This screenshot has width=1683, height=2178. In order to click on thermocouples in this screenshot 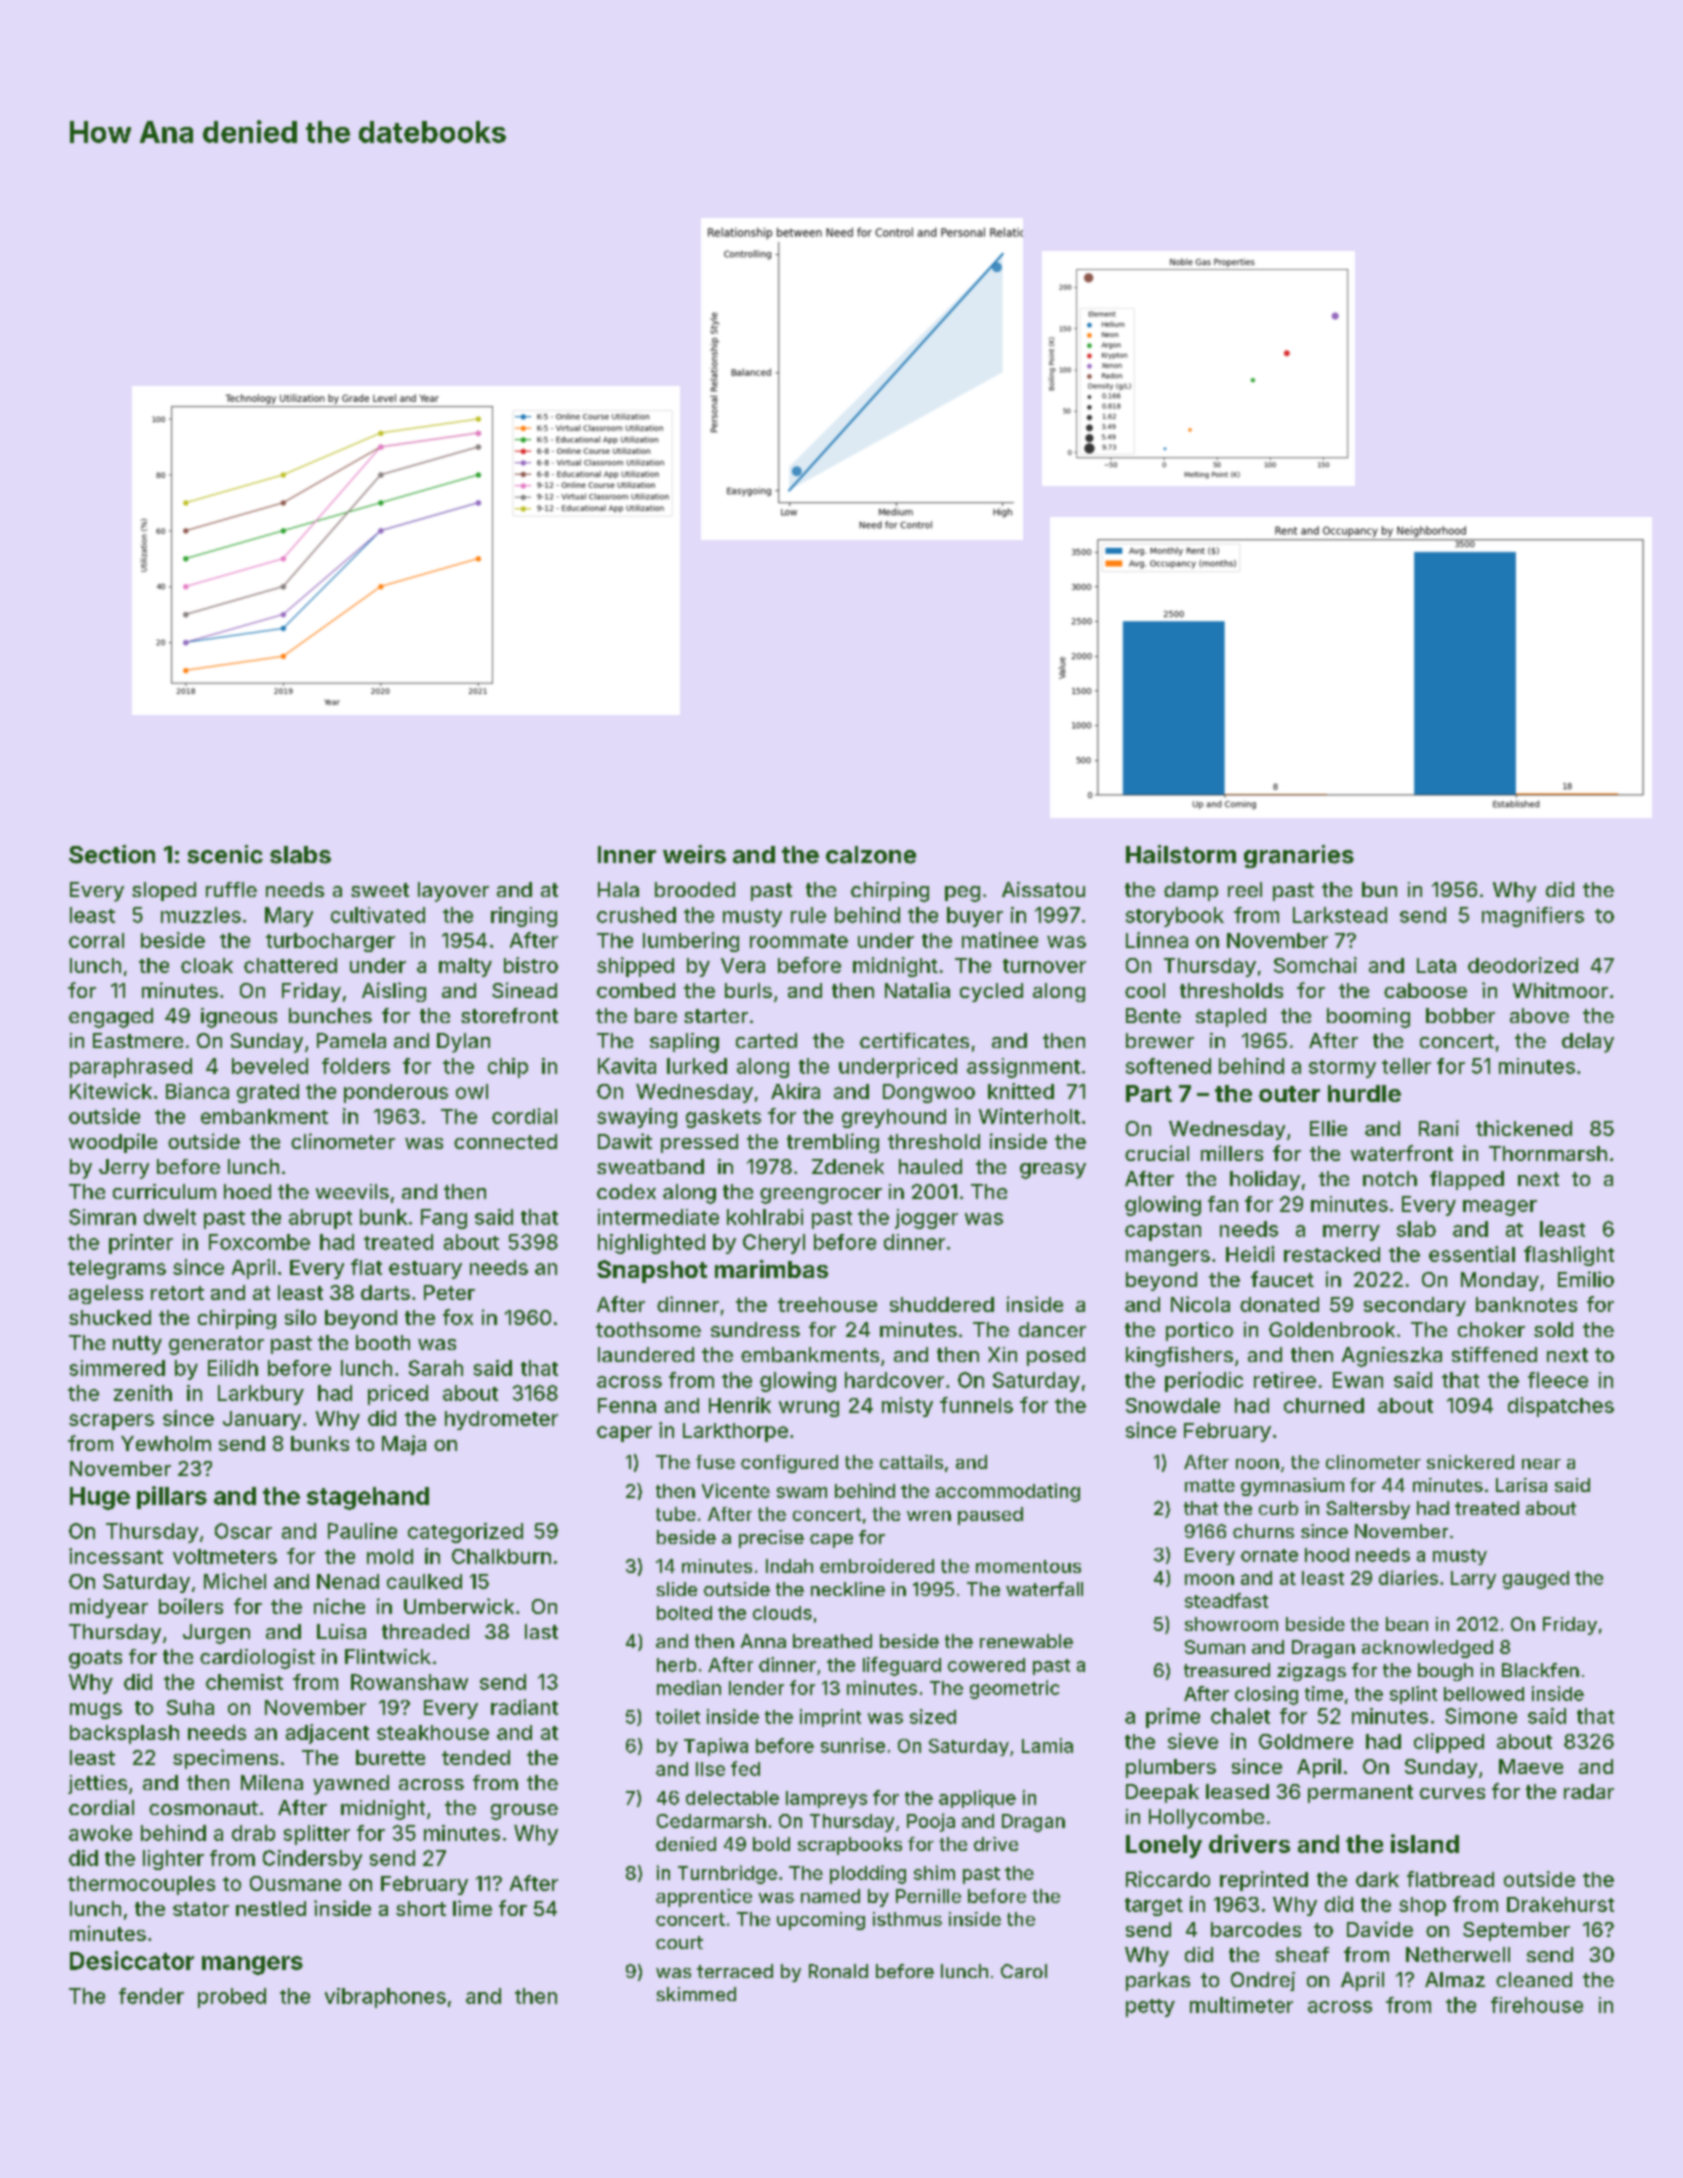, I will do `click(141, 1885)`.
